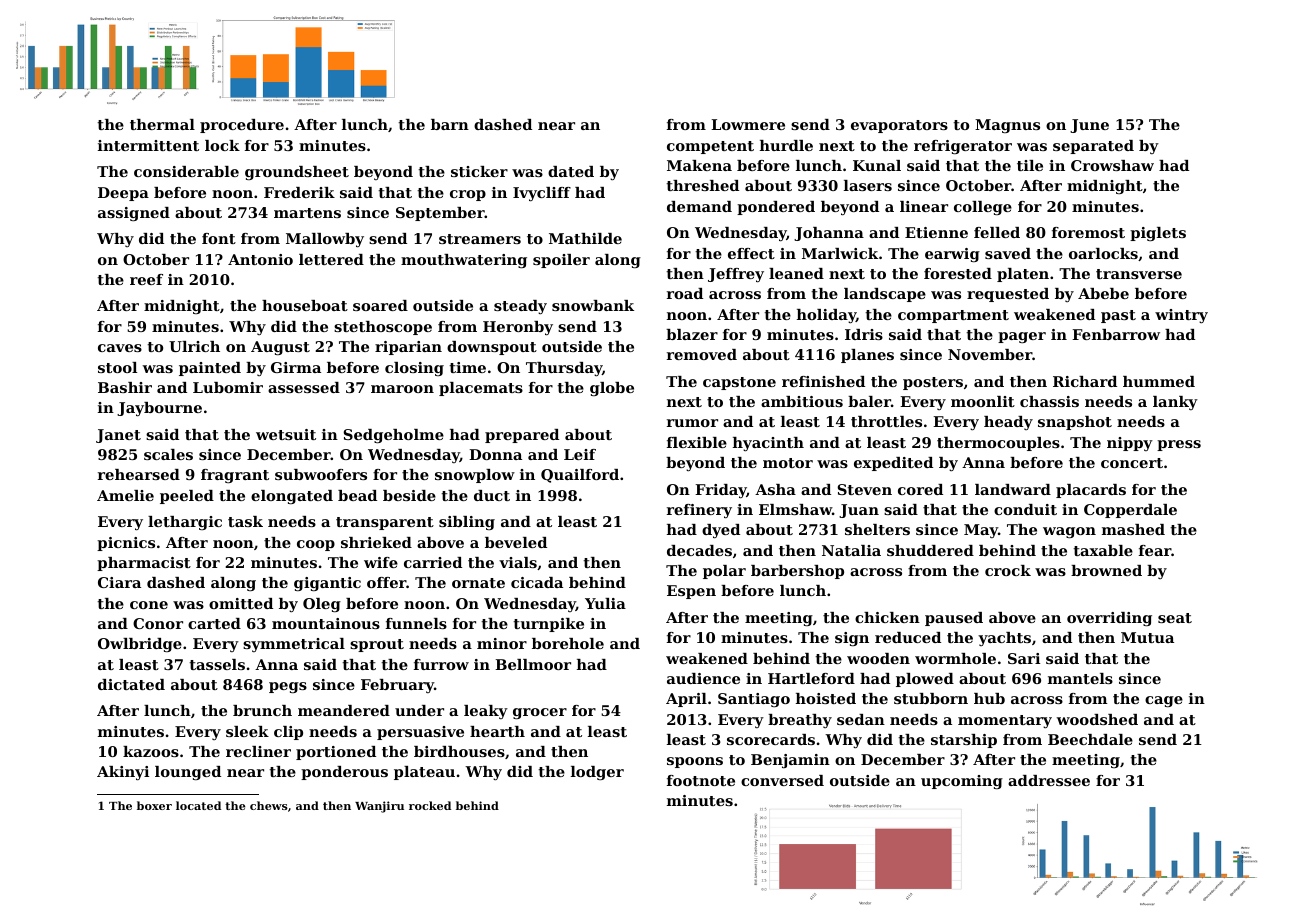 The height and width of the screenshot is (924, 1308). What do you see at coordinates (1133, 529) in the screenshot?
I see `mashed` at bounding box center [1133, 529].
